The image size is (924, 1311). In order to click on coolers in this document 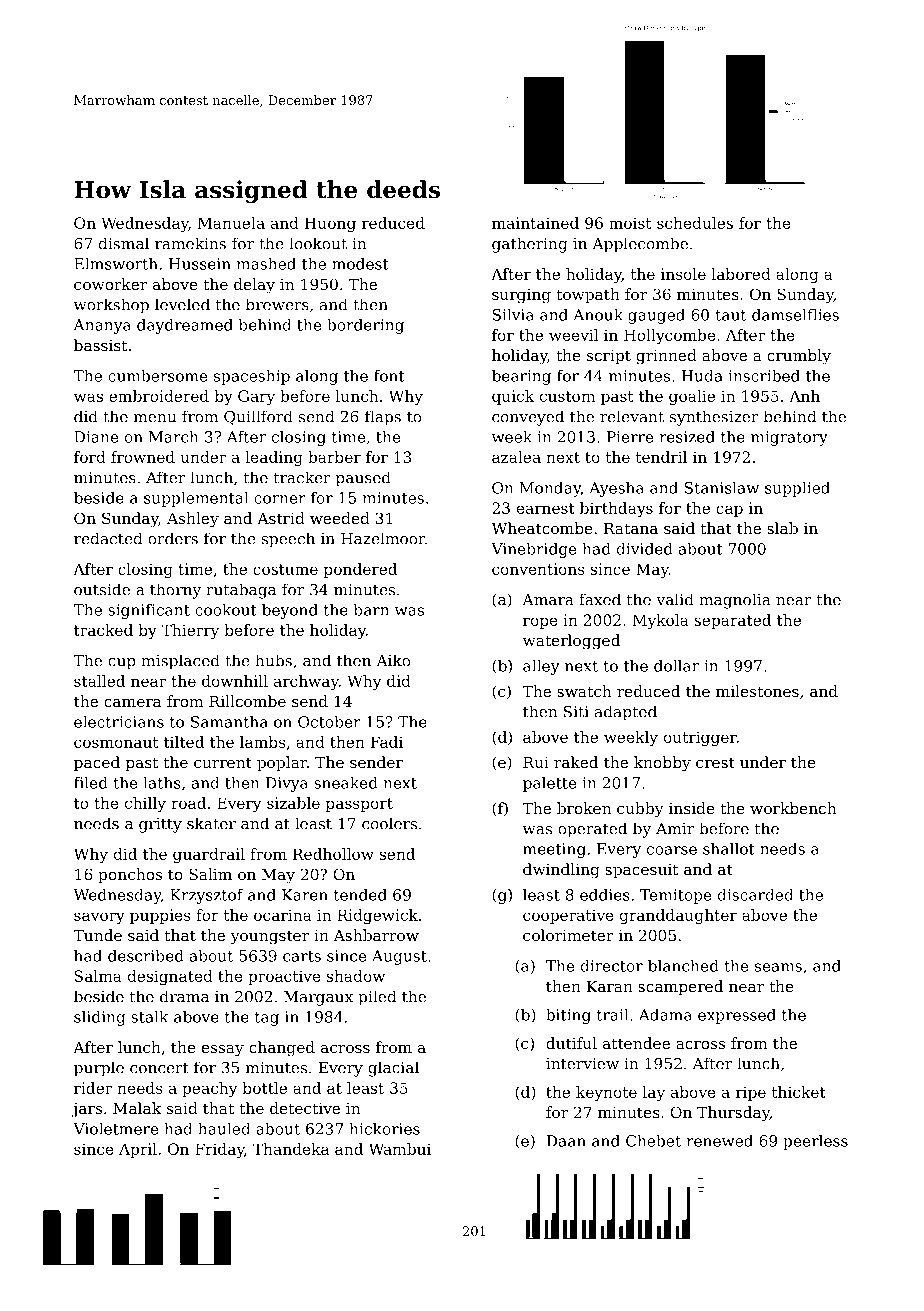, I will do `click(389, 823)`.
